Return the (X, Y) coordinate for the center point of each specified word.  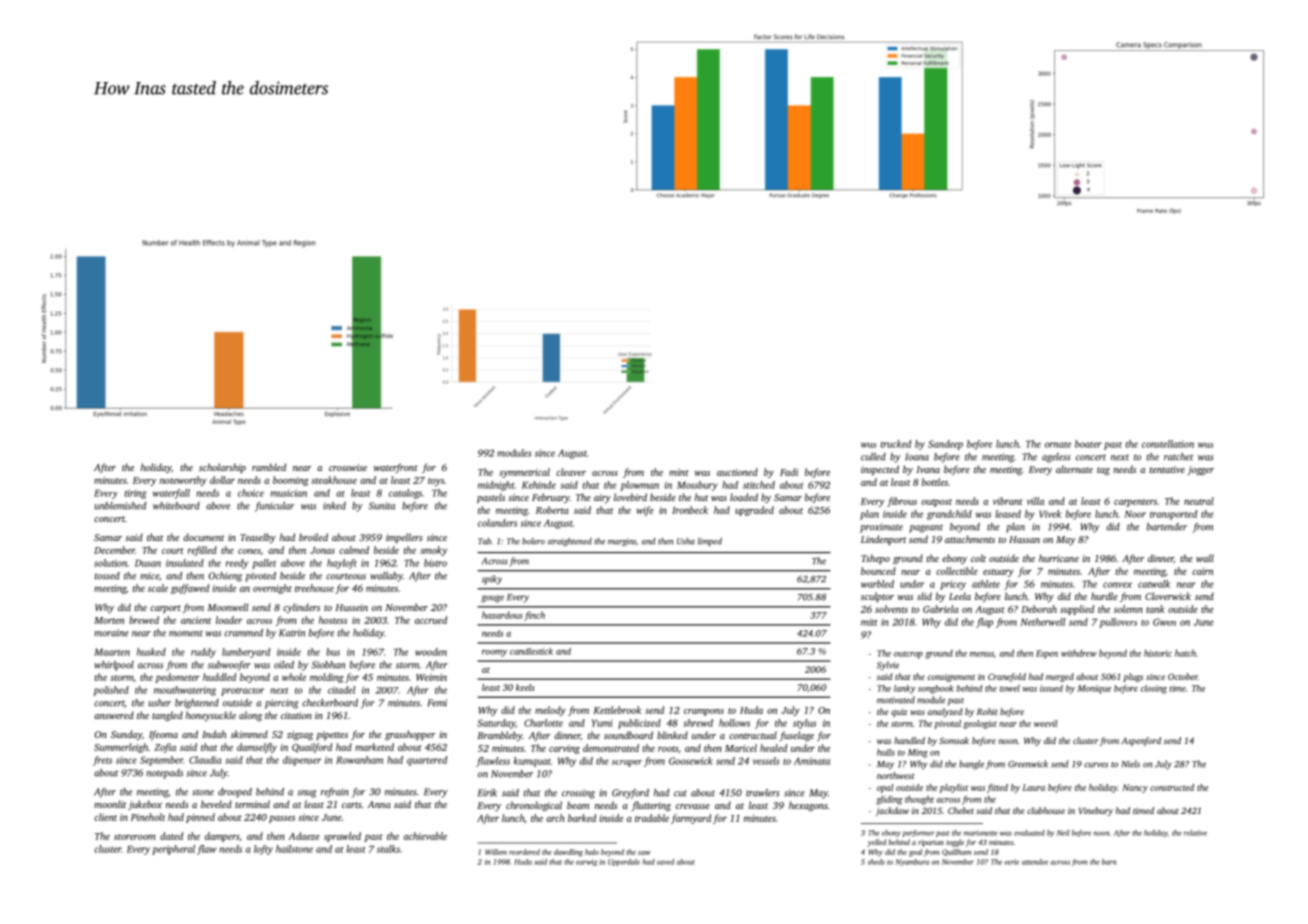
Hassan (1024, 539)
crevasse (693, 806)
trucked (895, 444)
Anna (379, 804)
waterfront (396, 468)
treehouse (314, 588)
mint (679, 472)
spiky (492, 580)
